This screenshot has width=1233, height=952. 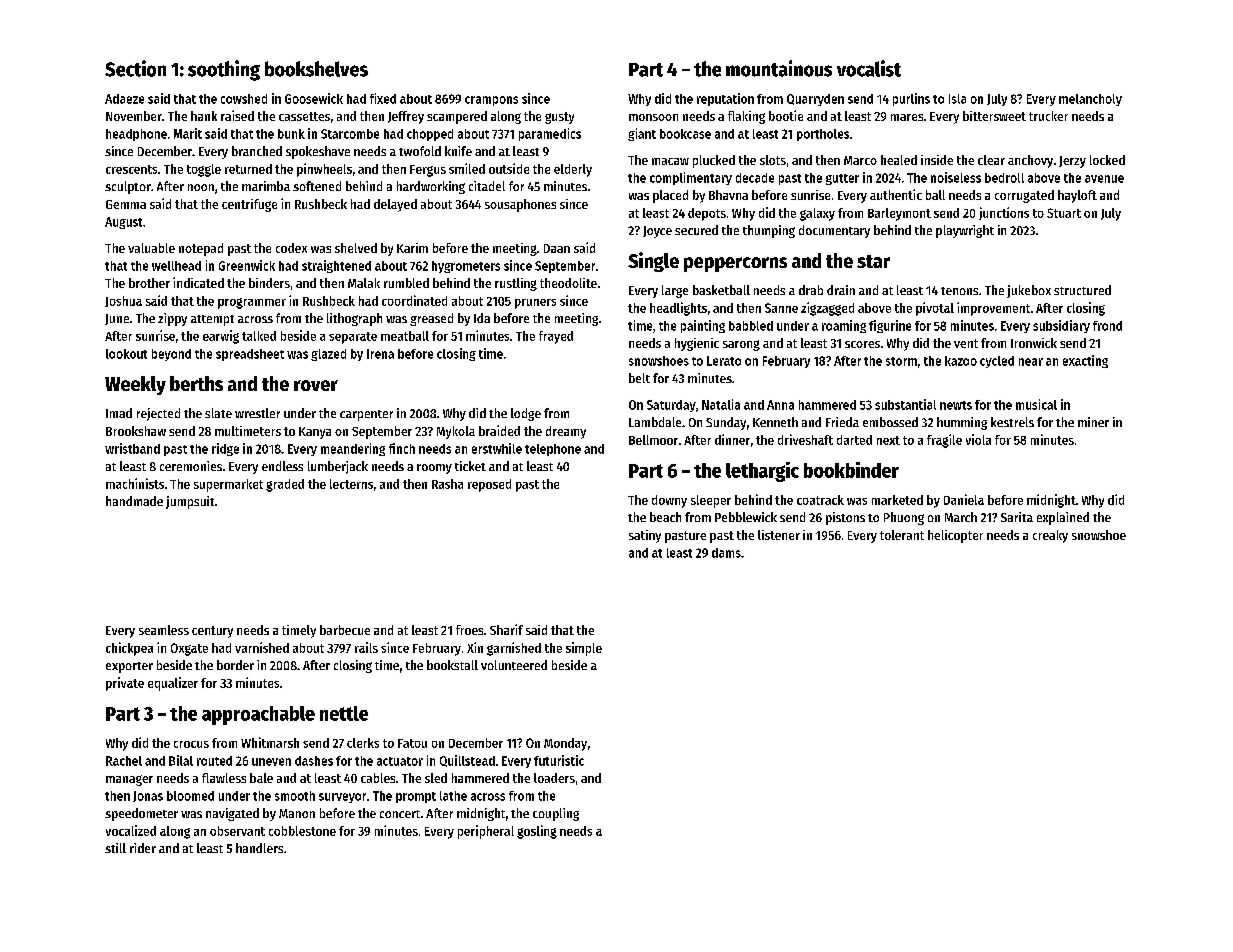 What do you see at coordinates (1085, 361) in the screenshot?
I see `exacting` at bounding box center [1085, 361].
